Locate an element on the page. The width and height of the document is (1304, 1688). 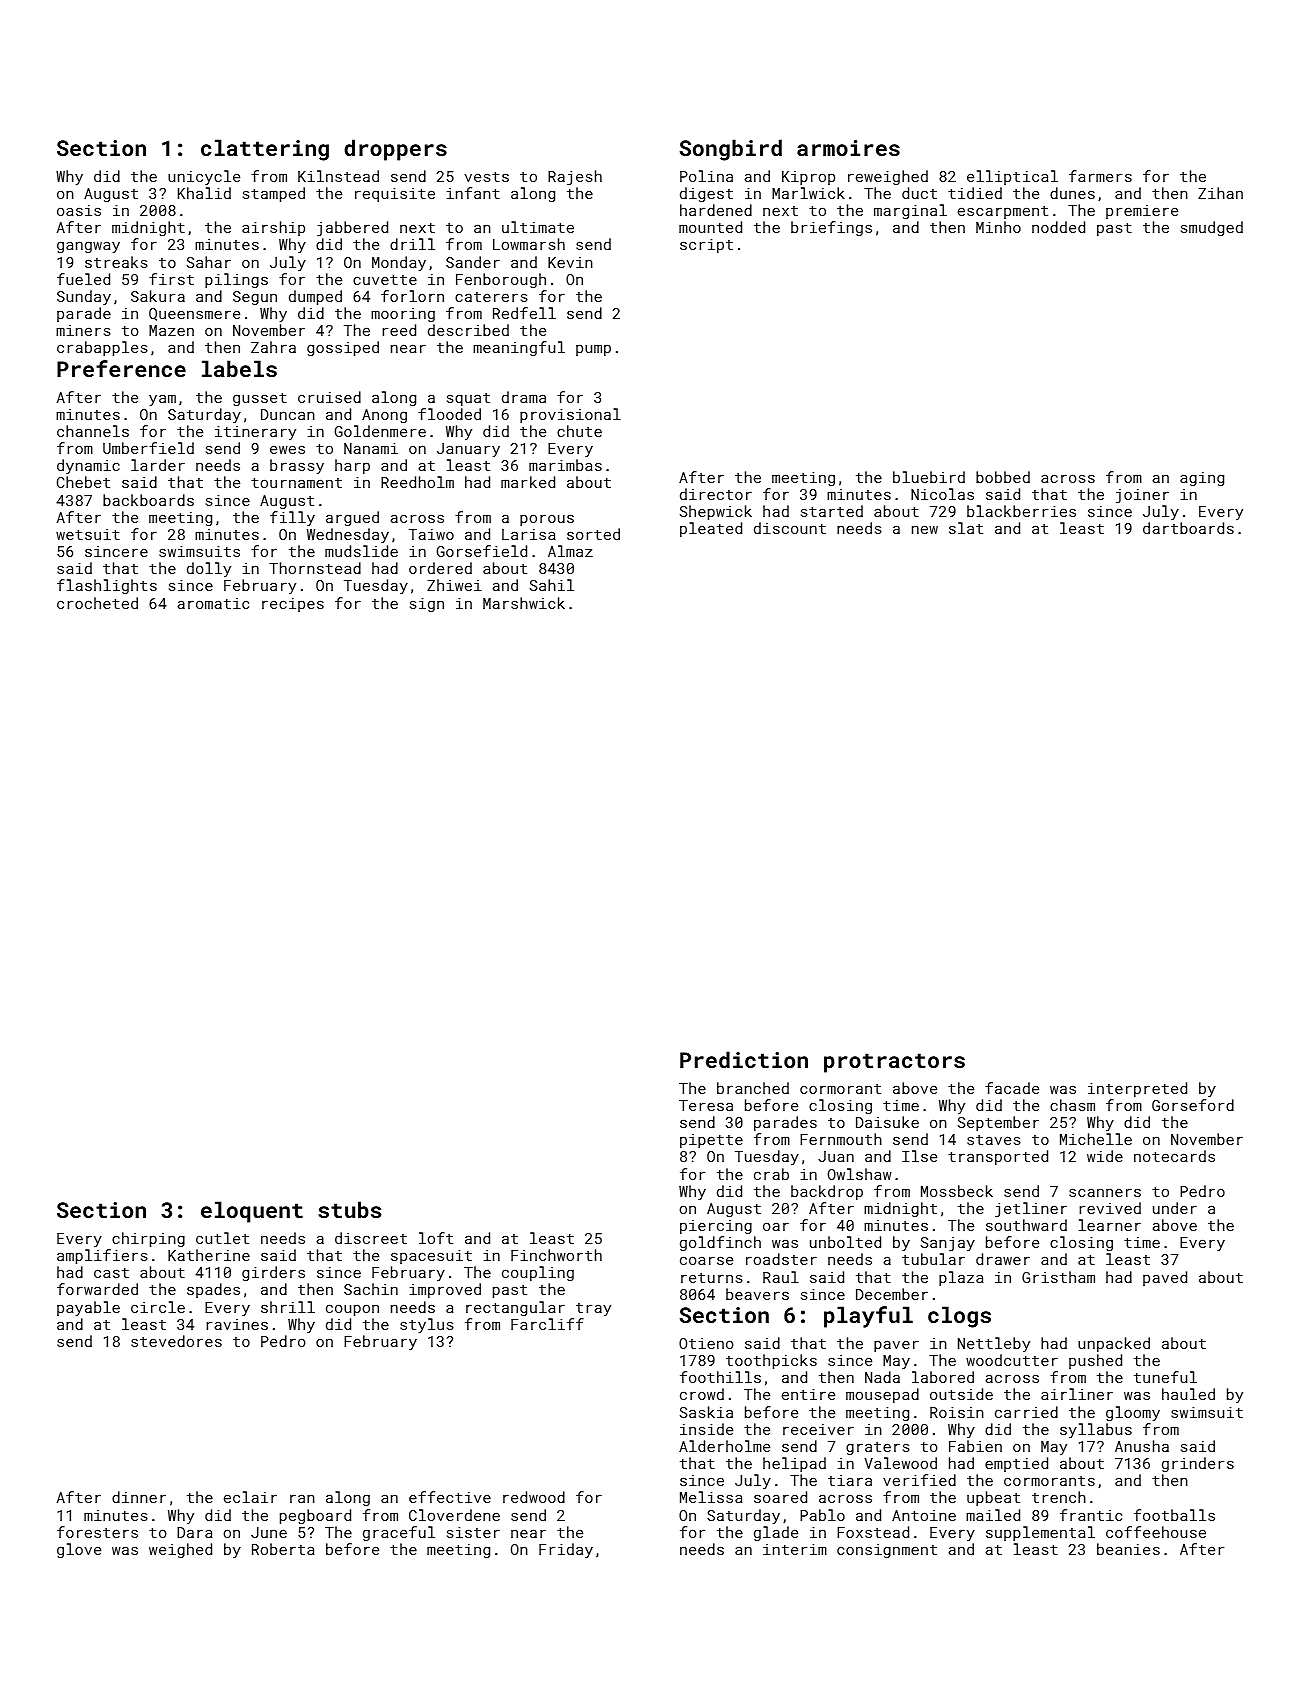
Songbird is located at coordinates (731, 150).
